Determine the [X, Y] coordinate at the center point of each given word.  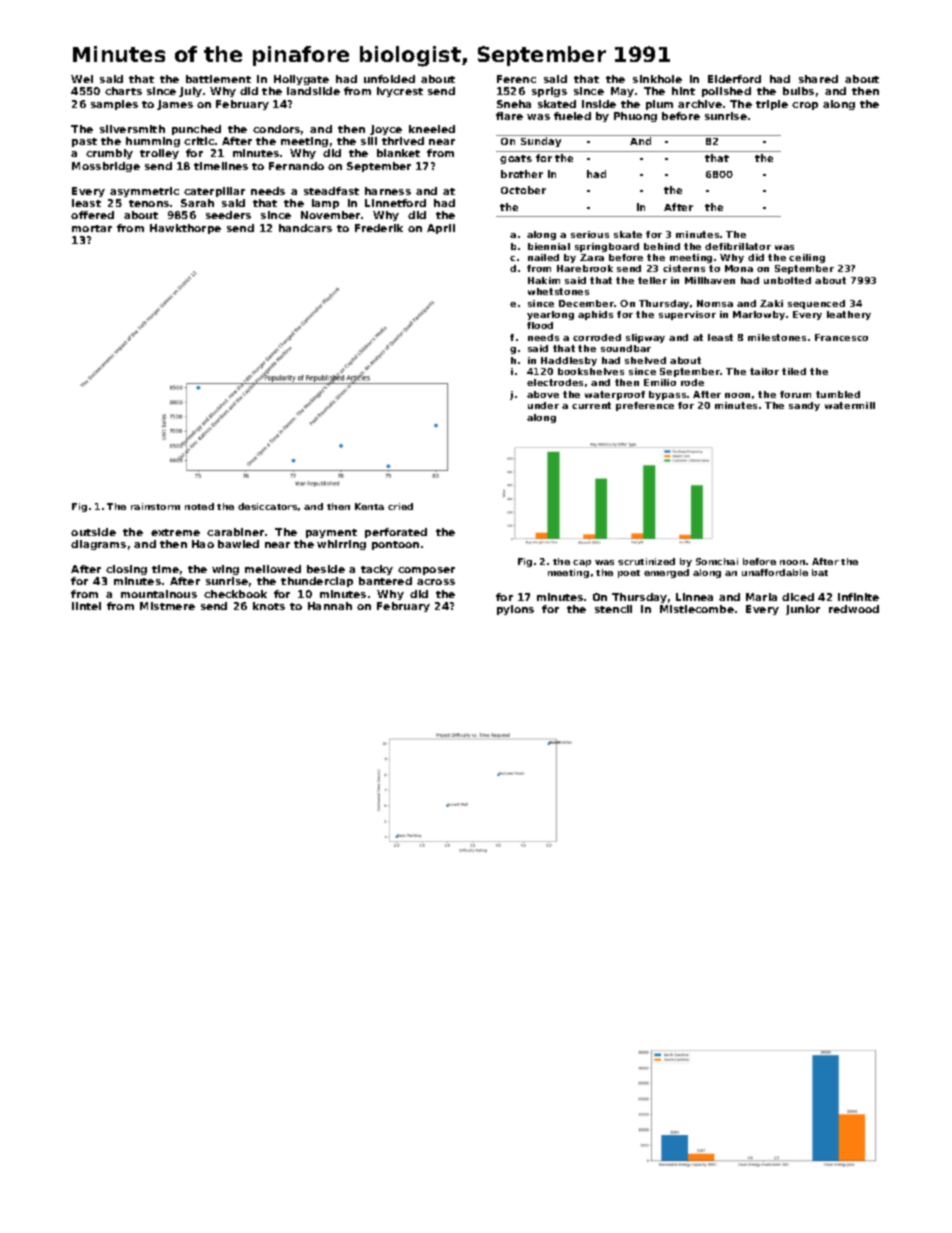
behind [662, 246]
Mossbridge [106, 167]
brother [522, 174]
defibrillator [738, 246]
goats [516, 159]
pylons [515, 610]
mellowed [273, 569]
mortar [92, 228]
